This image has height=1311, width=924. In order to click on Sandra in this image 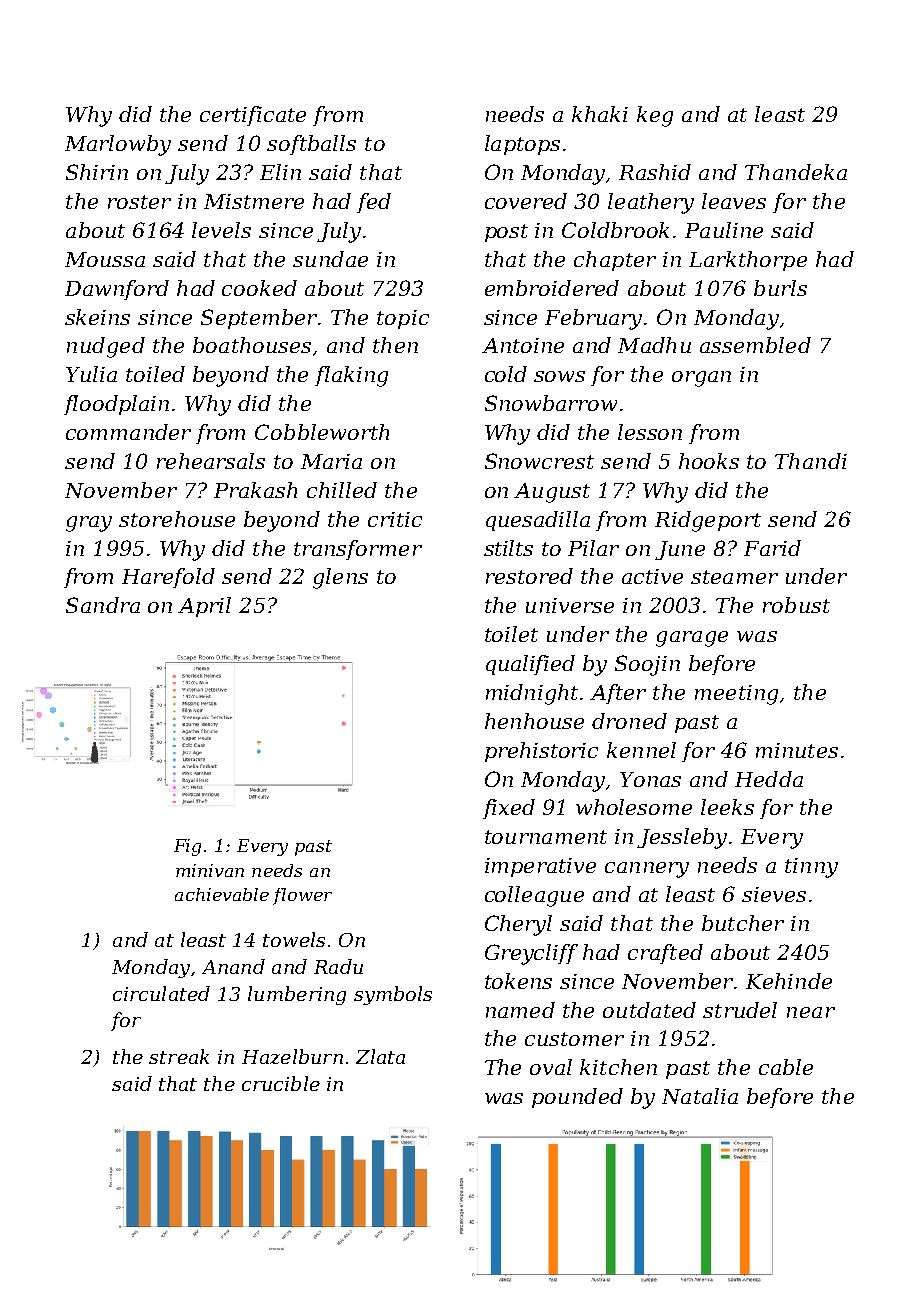, I will do `click(103, 605)`.
